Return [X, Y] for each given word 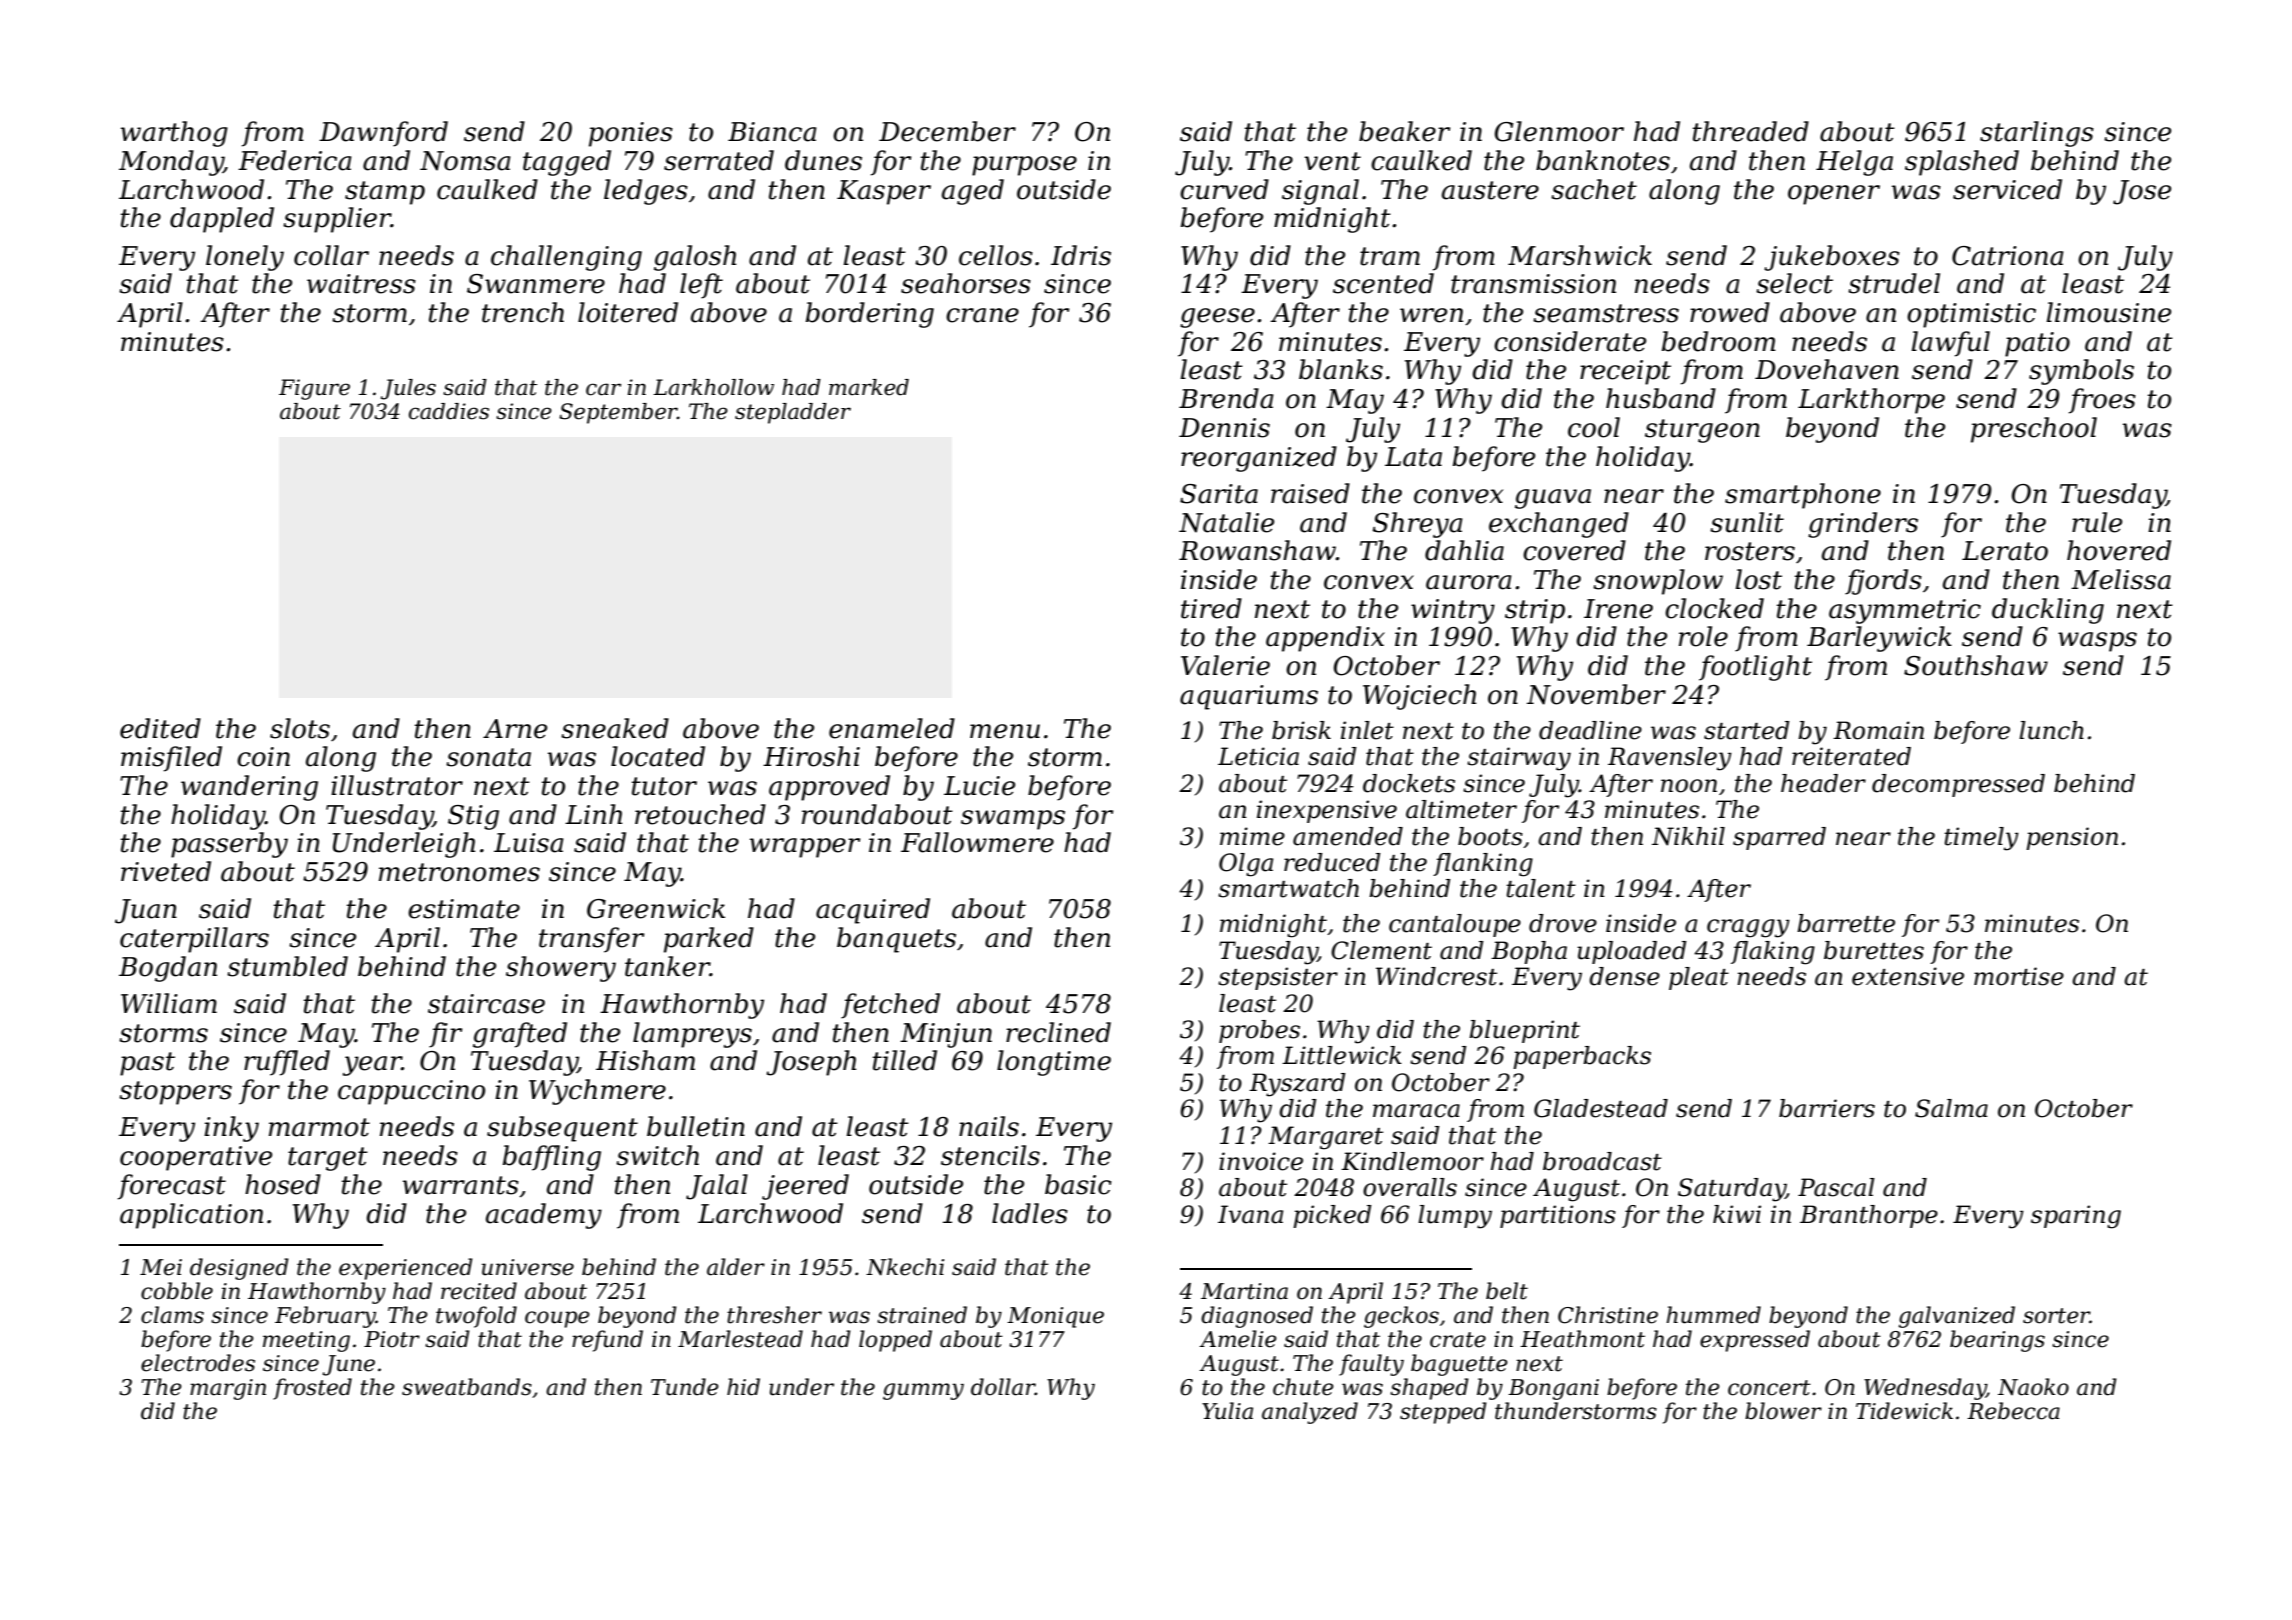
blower [1783, 1411]
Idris [1081, 255]
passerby [229, 845]
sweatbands [467, 1387]
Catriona [2008, 256]
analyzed [1310, 1413]
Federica [295, 160]
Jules [408, 389]
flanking [1483, 865]
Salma [1951, 1108]
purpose [1024, 166]
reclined [1058, 1032]
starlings [2037, 134]
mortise [2019, 976]
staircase [486, 1004]
